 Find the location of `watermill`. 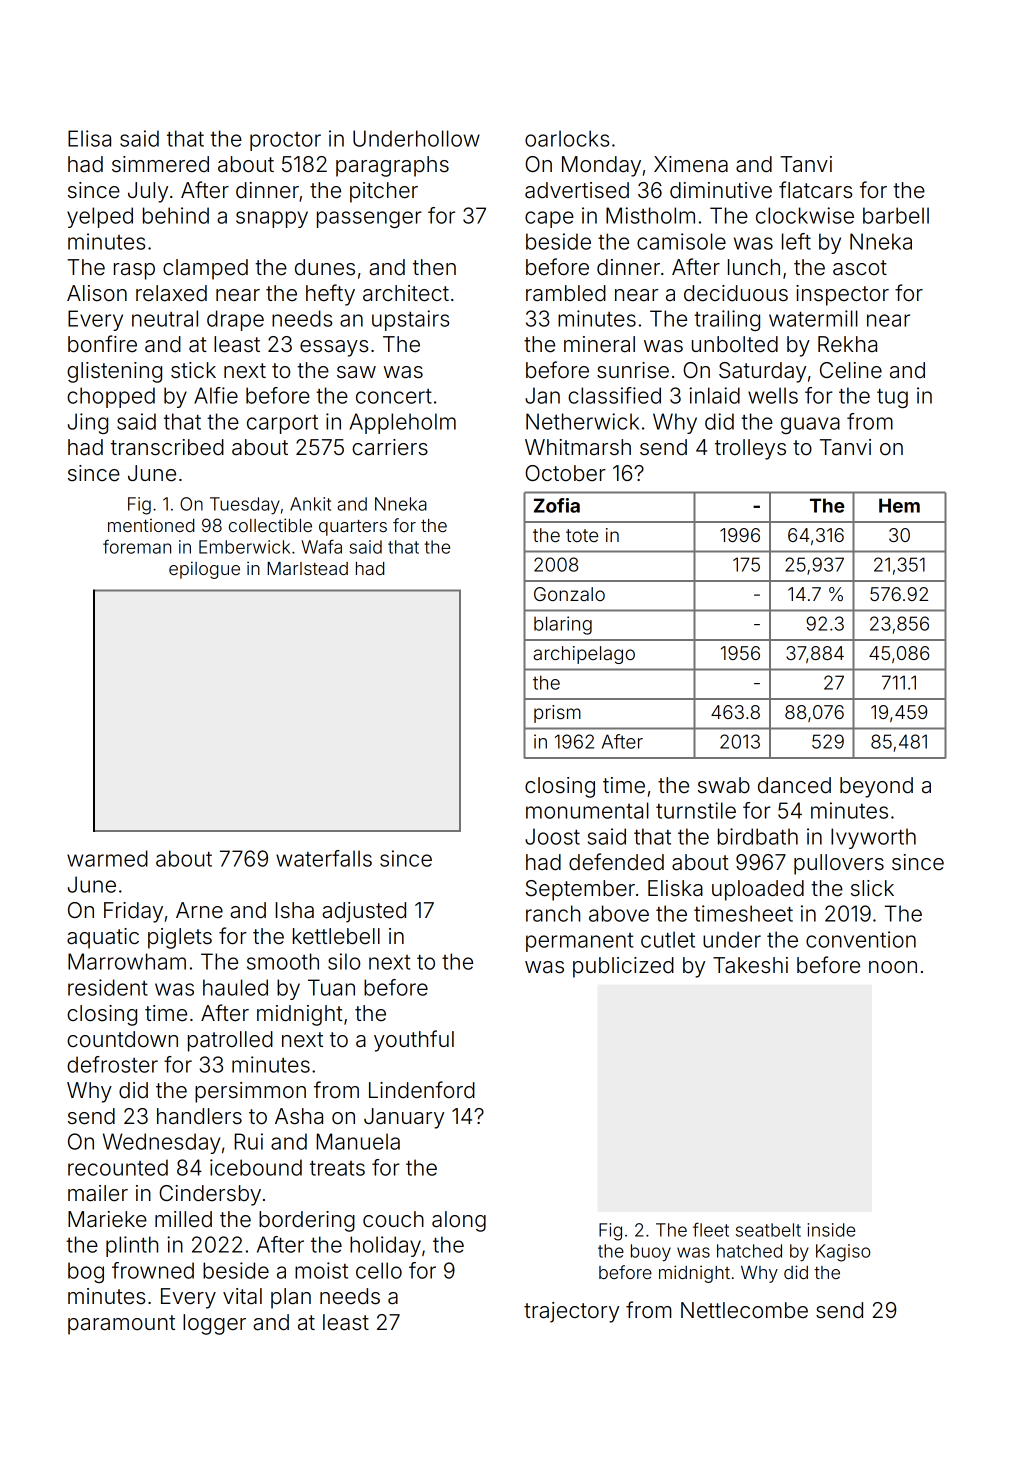

watermill is located at coordinates (813, 318).
